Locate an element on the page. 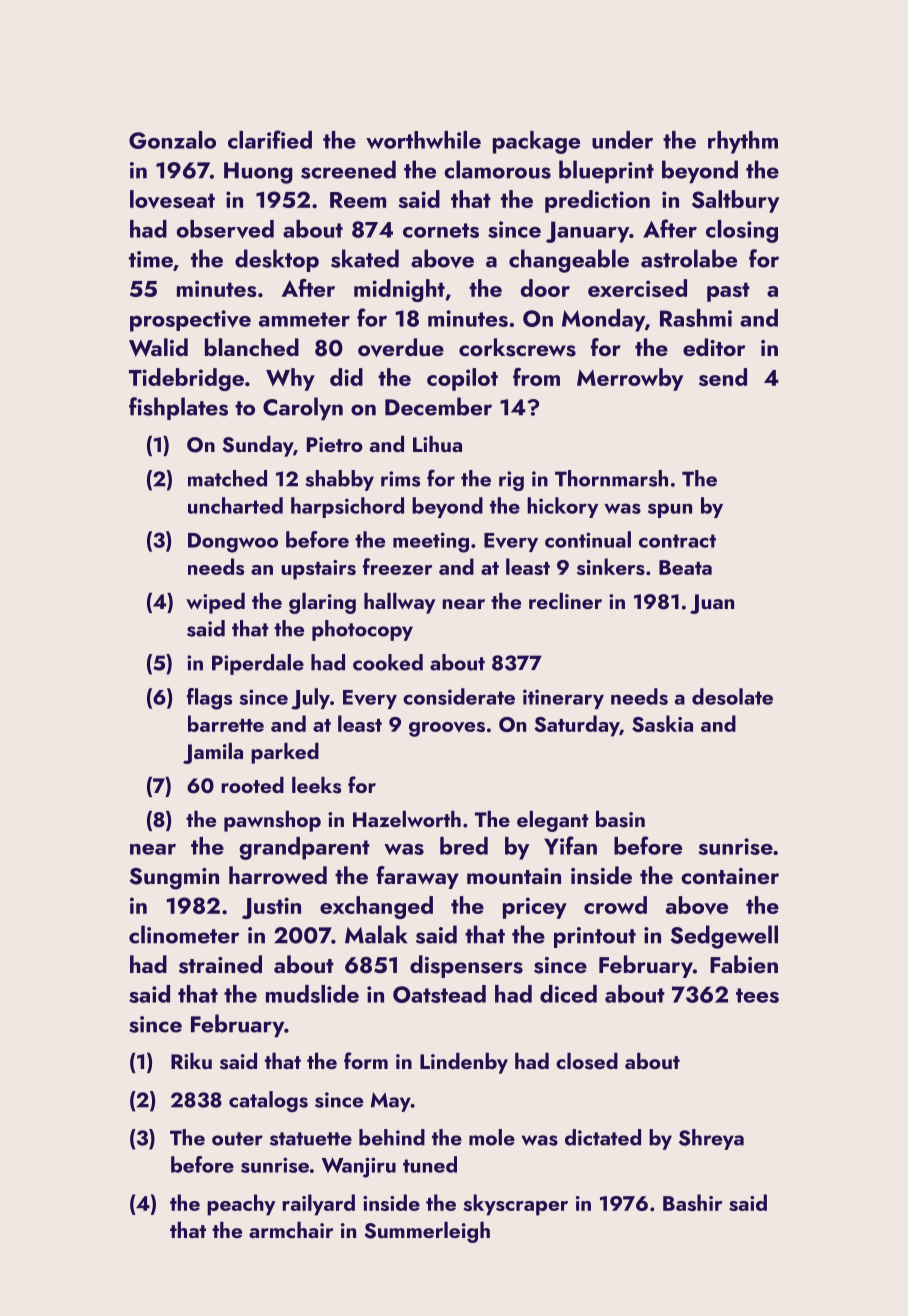  blueprint is located at coordinates (606, 171).
